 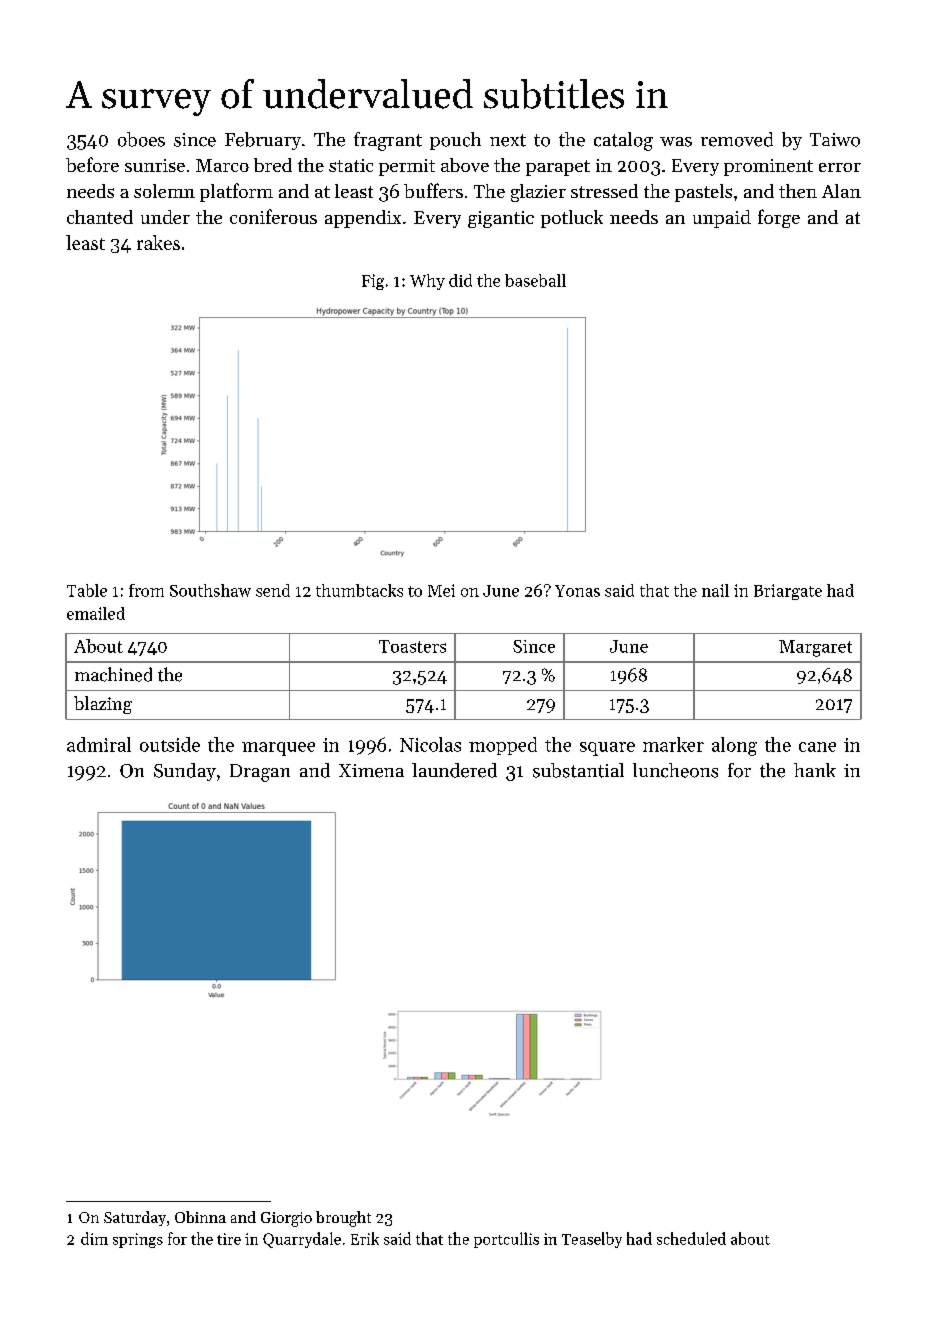 I want to click on Taiwo, so click(x=835, y=140).
